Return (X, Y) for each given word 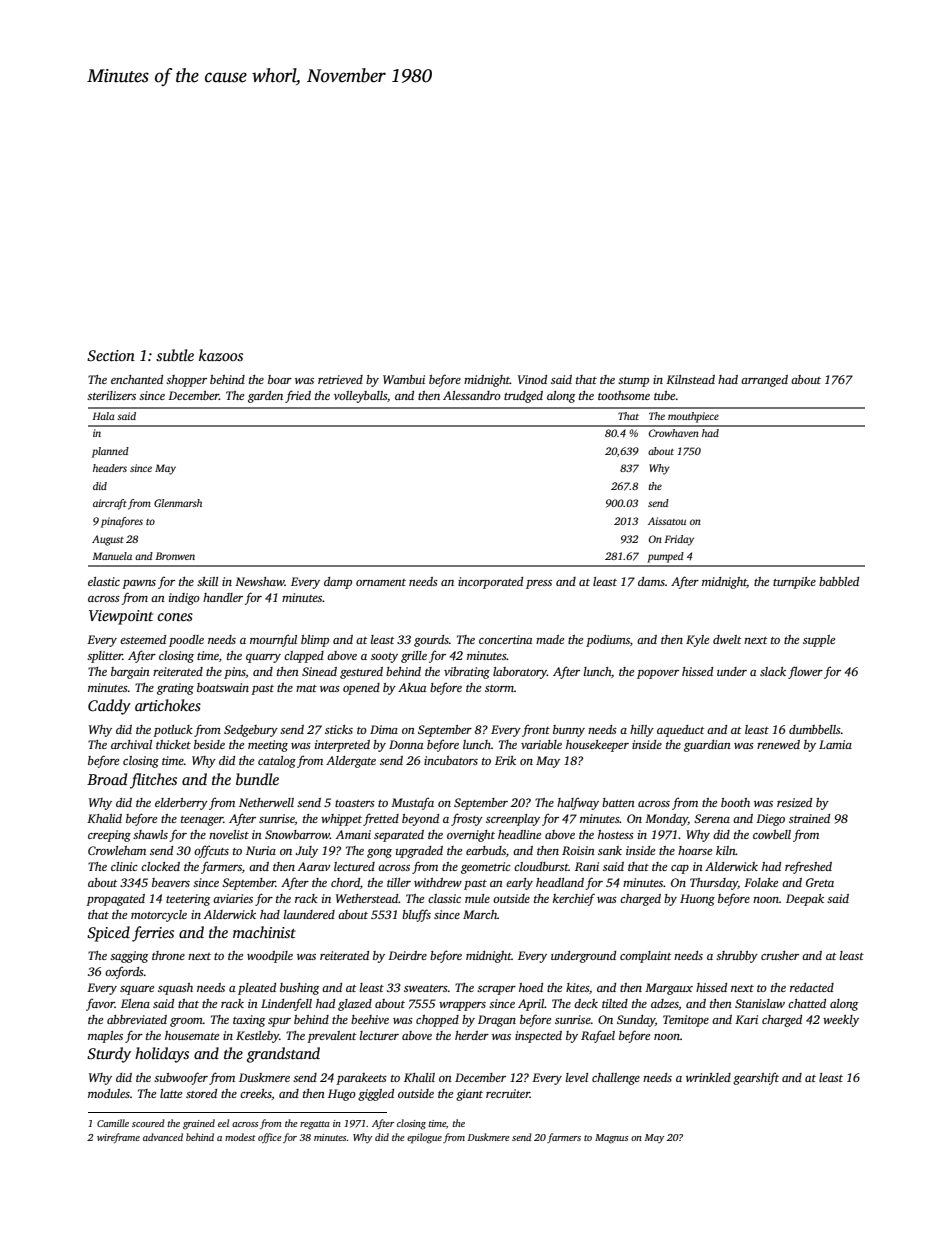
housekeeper (597, 746)
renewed (778, 744)
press (539, 584)
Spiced (108, 934)
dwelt (727, 639)
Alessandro (472, 395)
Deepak (805, 900)
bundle (257, 779)
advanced (163, 1137)
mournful (273, 640)
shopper (186, 381)
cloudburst (541, 866)
